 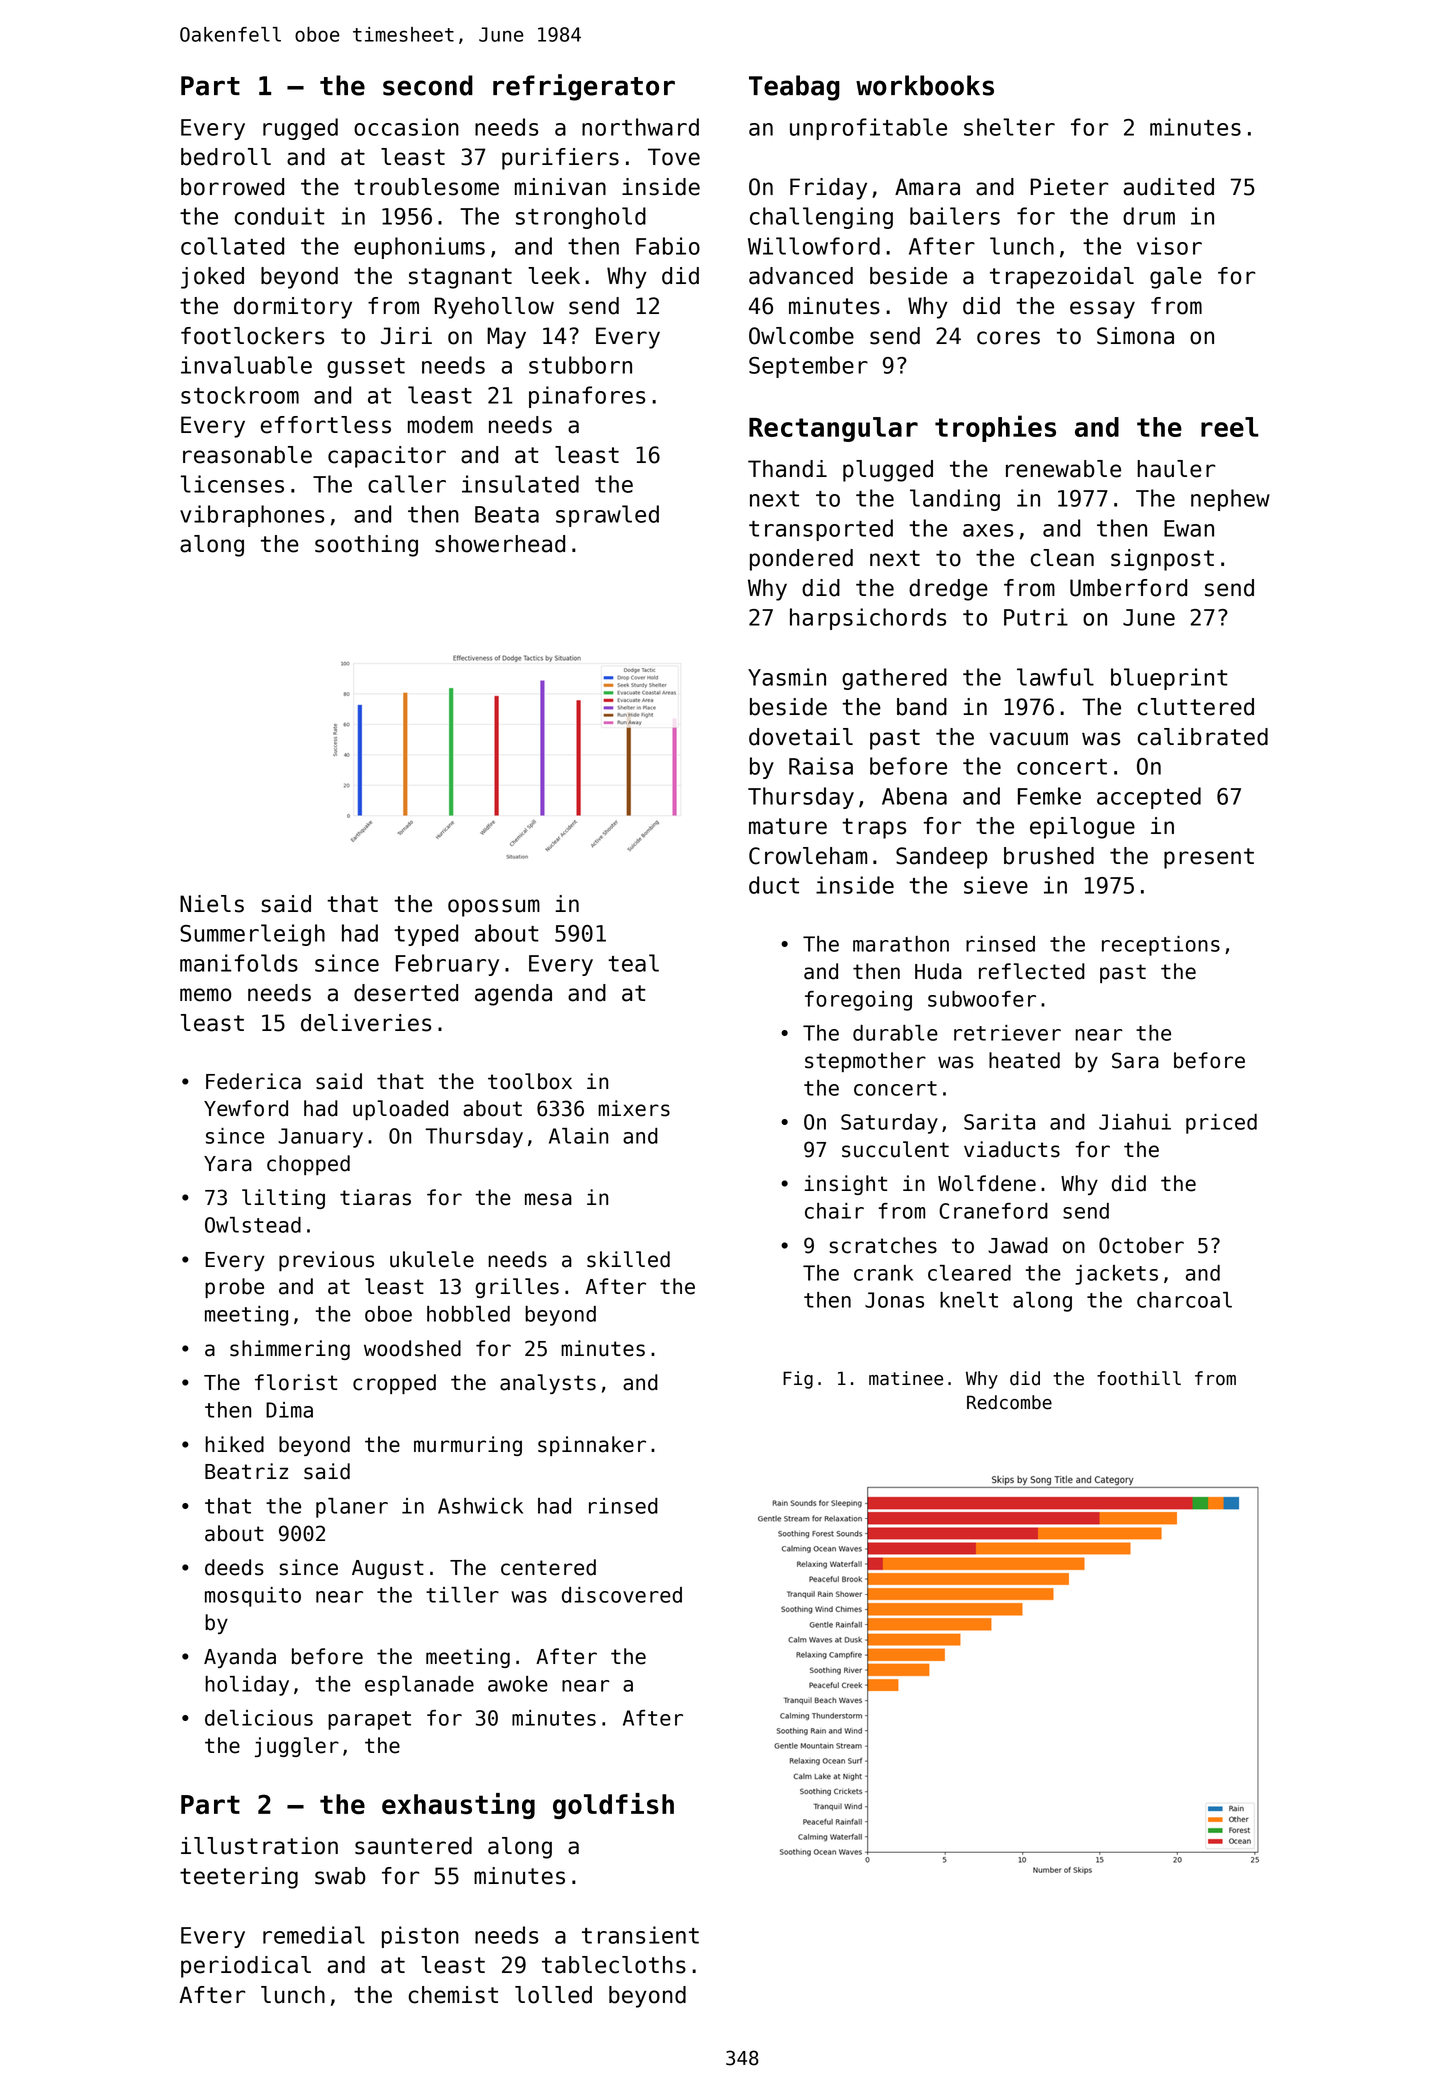 What do you see at coordinates (226, 157) in the screenshot?
I see `bedroll` at bounding box center [226, 157].
